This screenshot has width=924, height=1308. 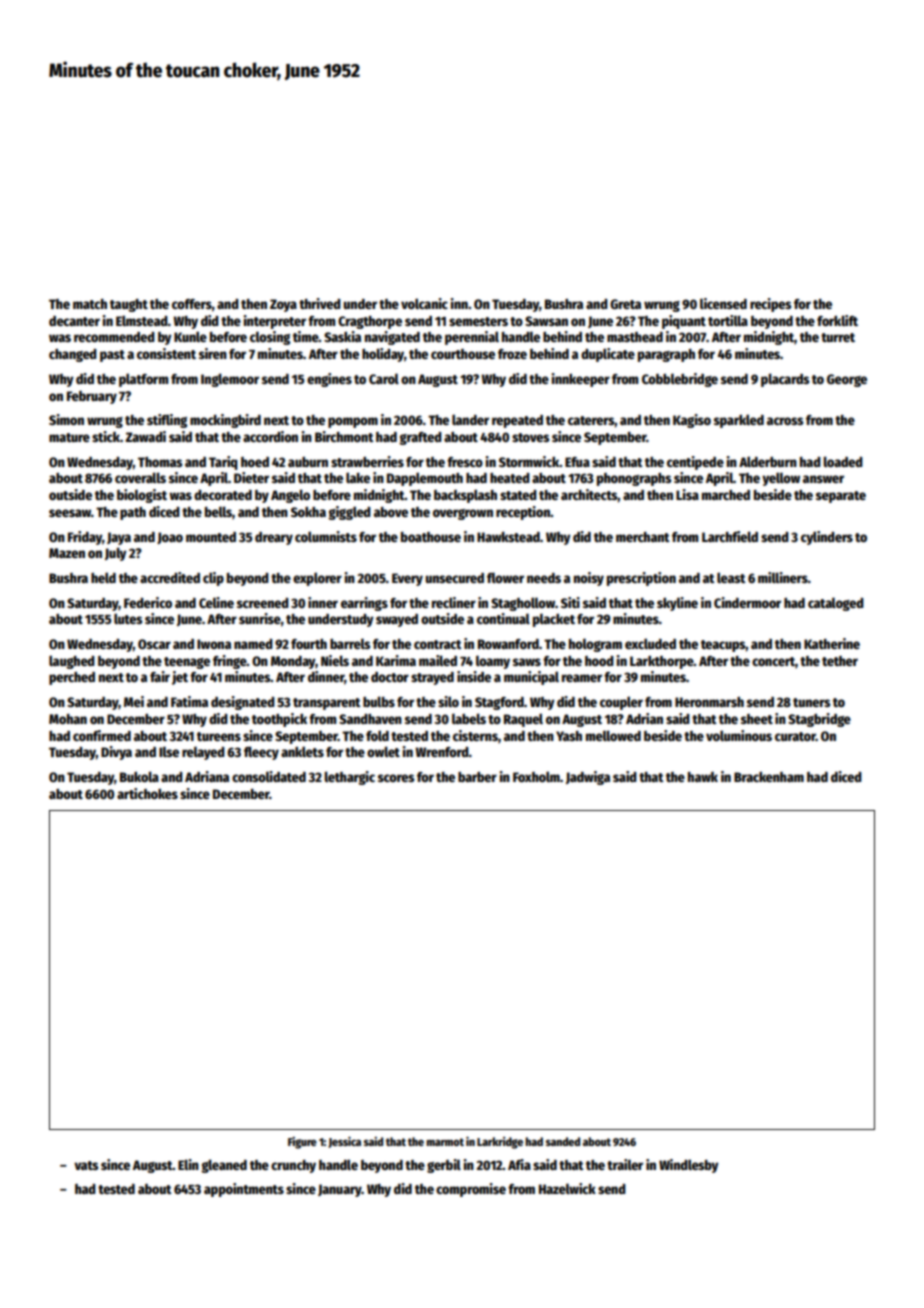 I want to click on dreary, so click(x=274, y=538).
